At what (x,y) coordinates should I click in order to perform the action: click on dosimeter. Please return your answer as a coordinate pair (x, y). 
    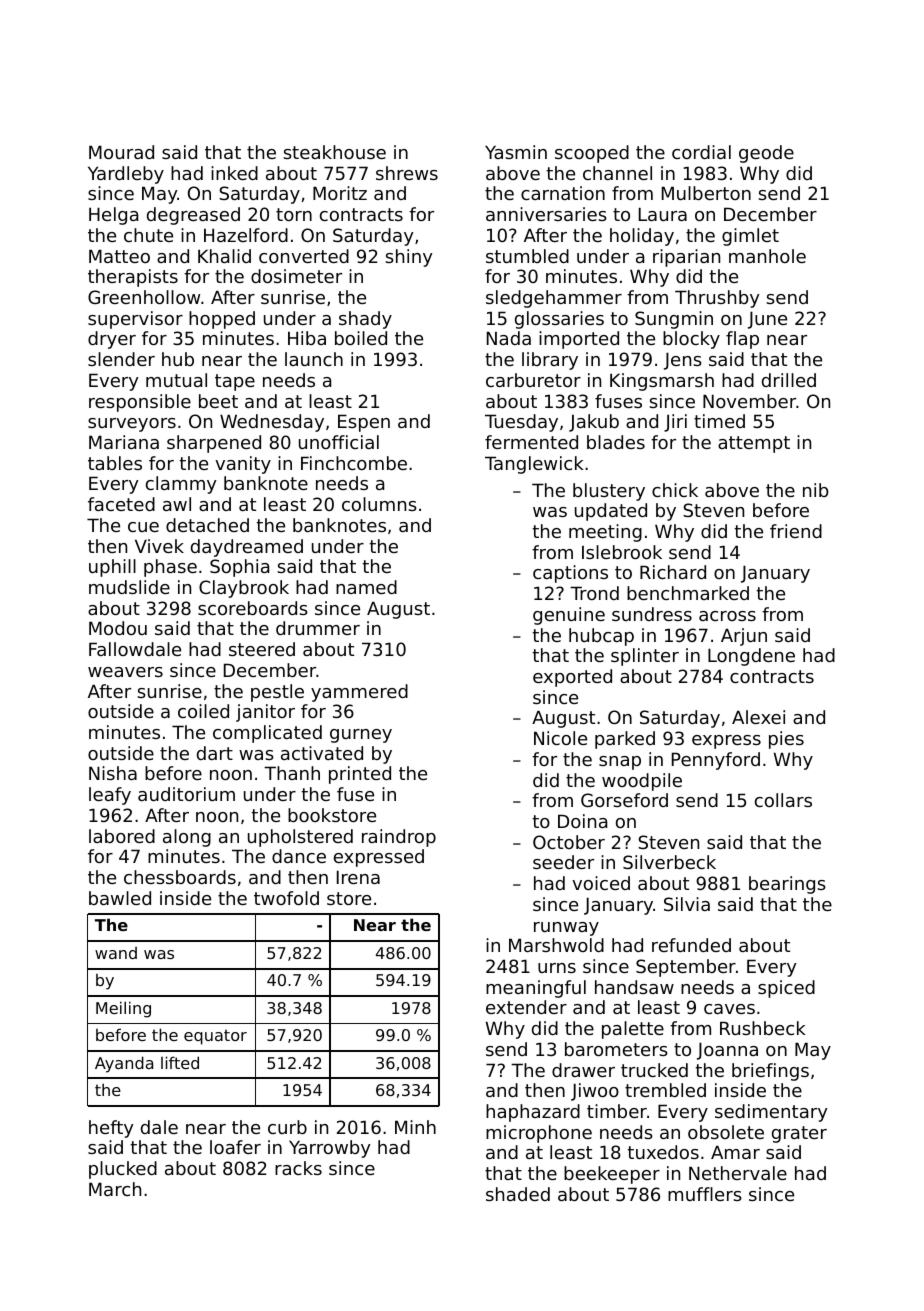
    Looking at the image, I should click on (296, 276).
